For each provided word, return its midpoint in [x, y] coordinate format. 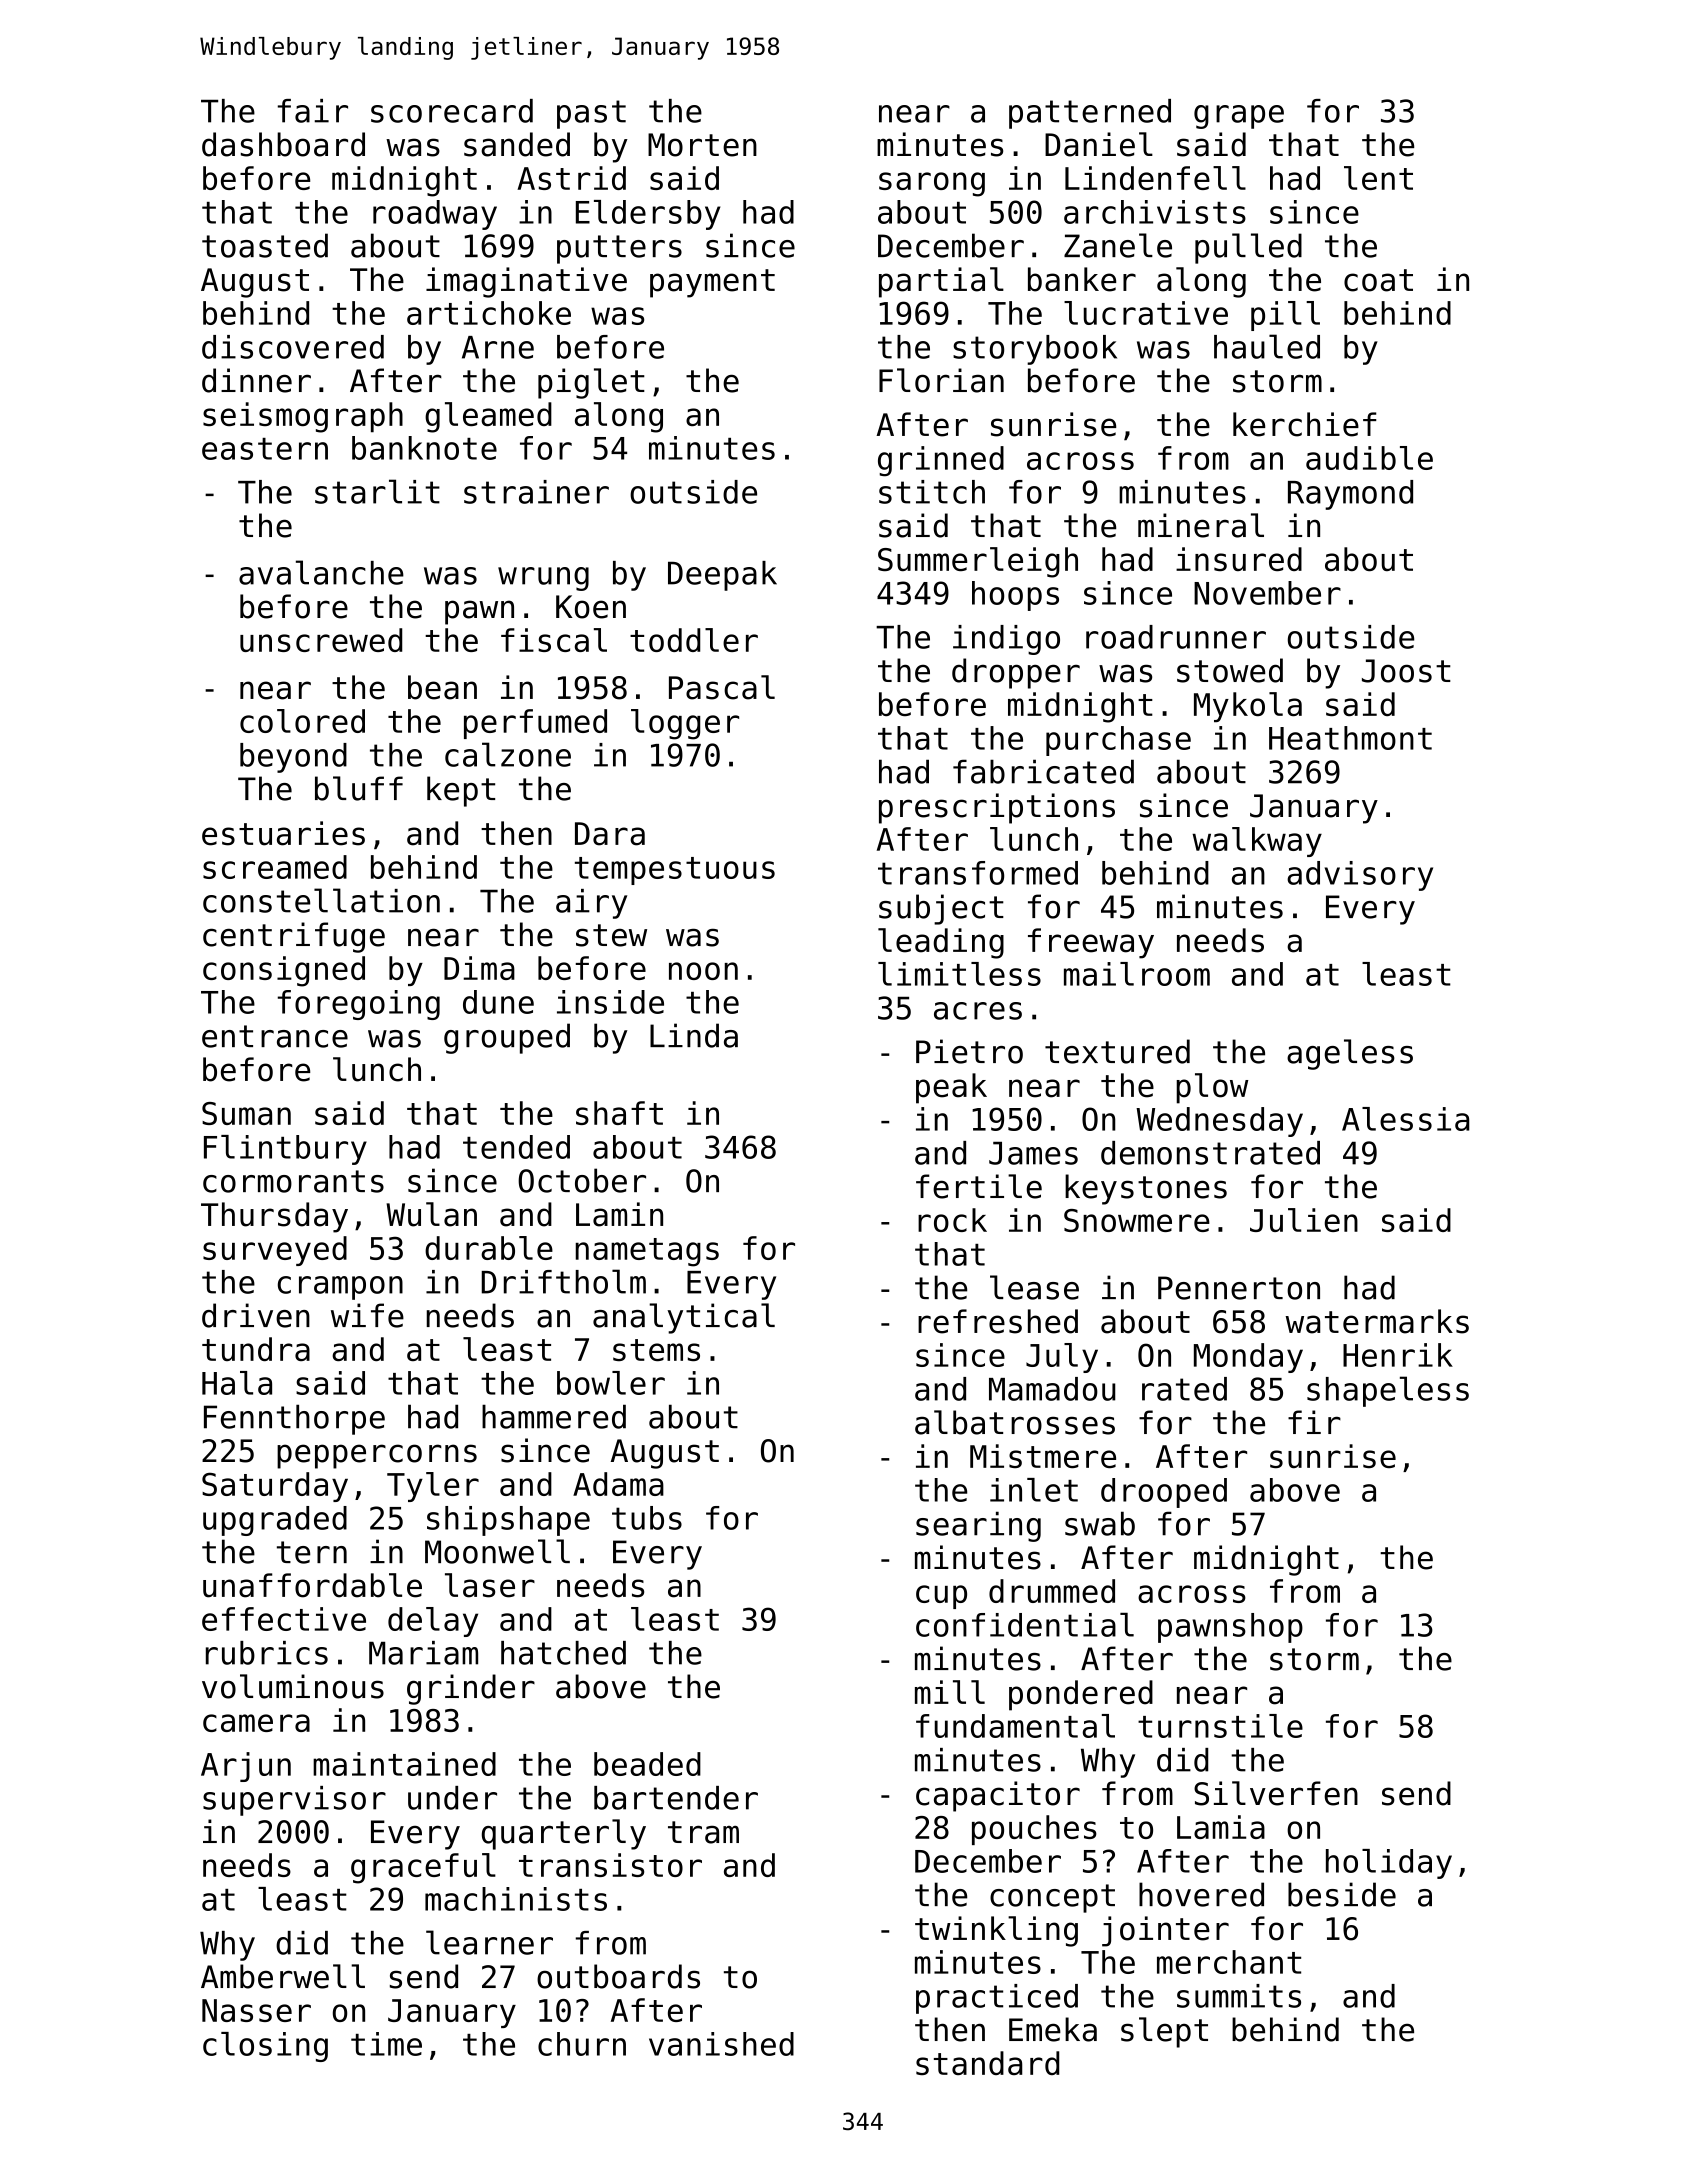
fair [313, 111]
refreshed [998, 1321]
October [582, 1180]
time [386, 2044]
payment [712, 283]
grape [1239, 117]
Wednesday [1219, 1122]
